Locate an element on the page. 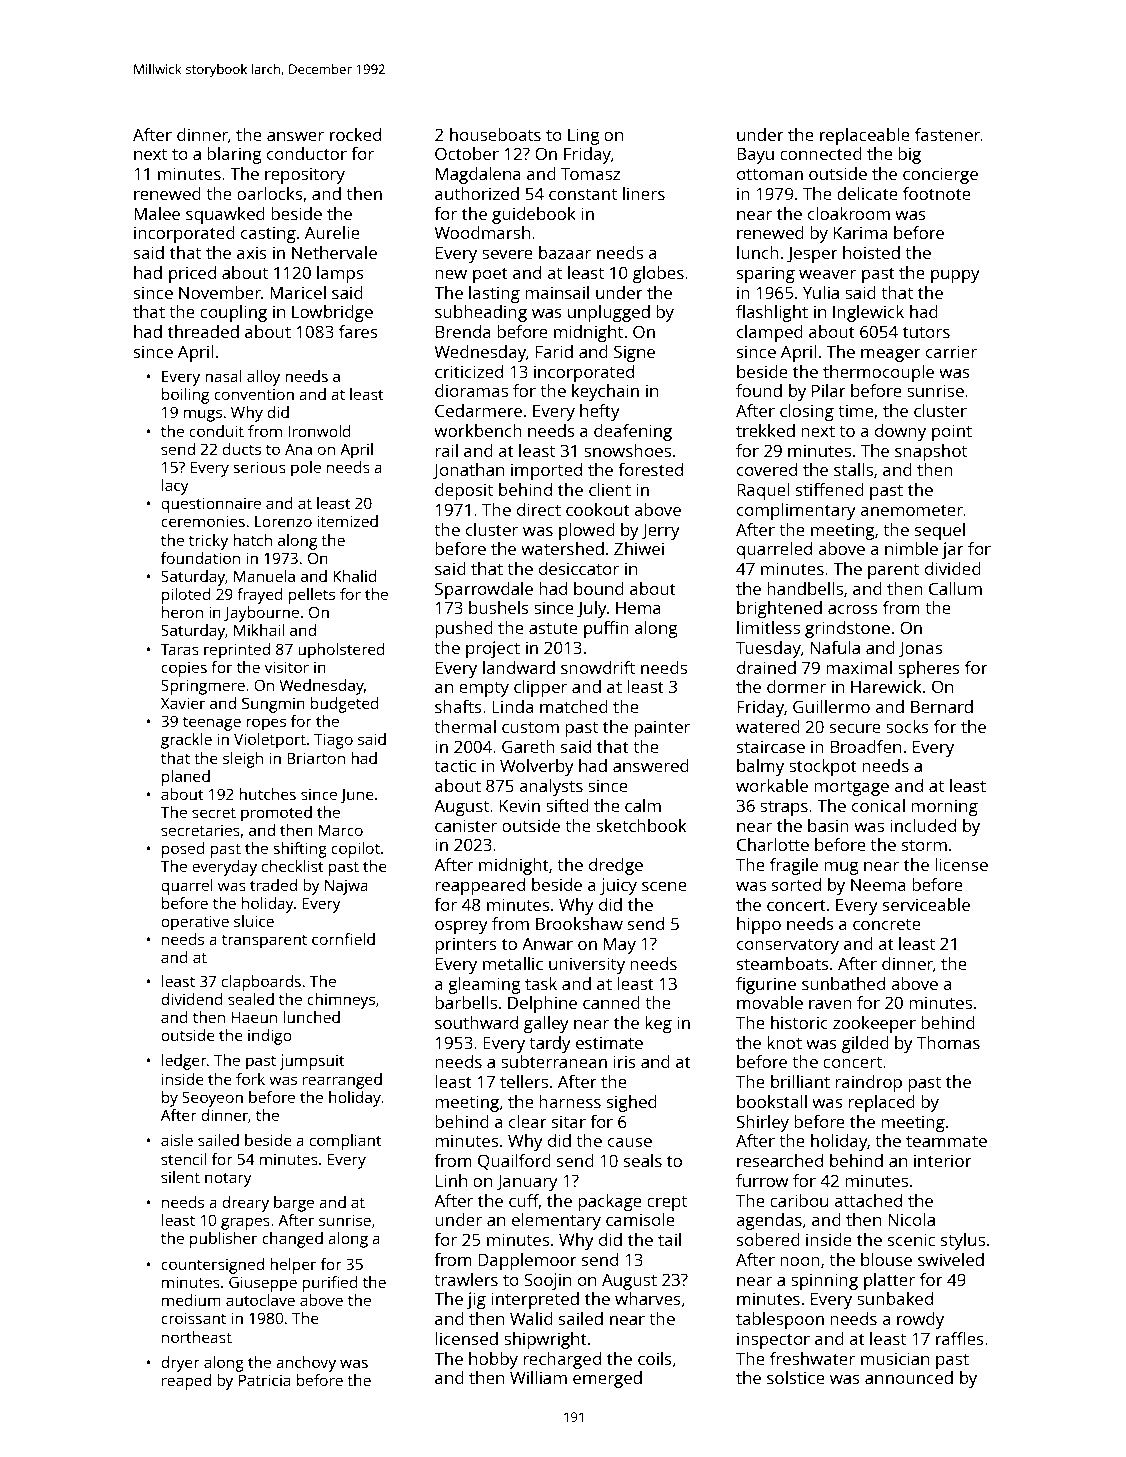 This document has height=1457, width=1126. imported is located at coordinates (546, 471).
